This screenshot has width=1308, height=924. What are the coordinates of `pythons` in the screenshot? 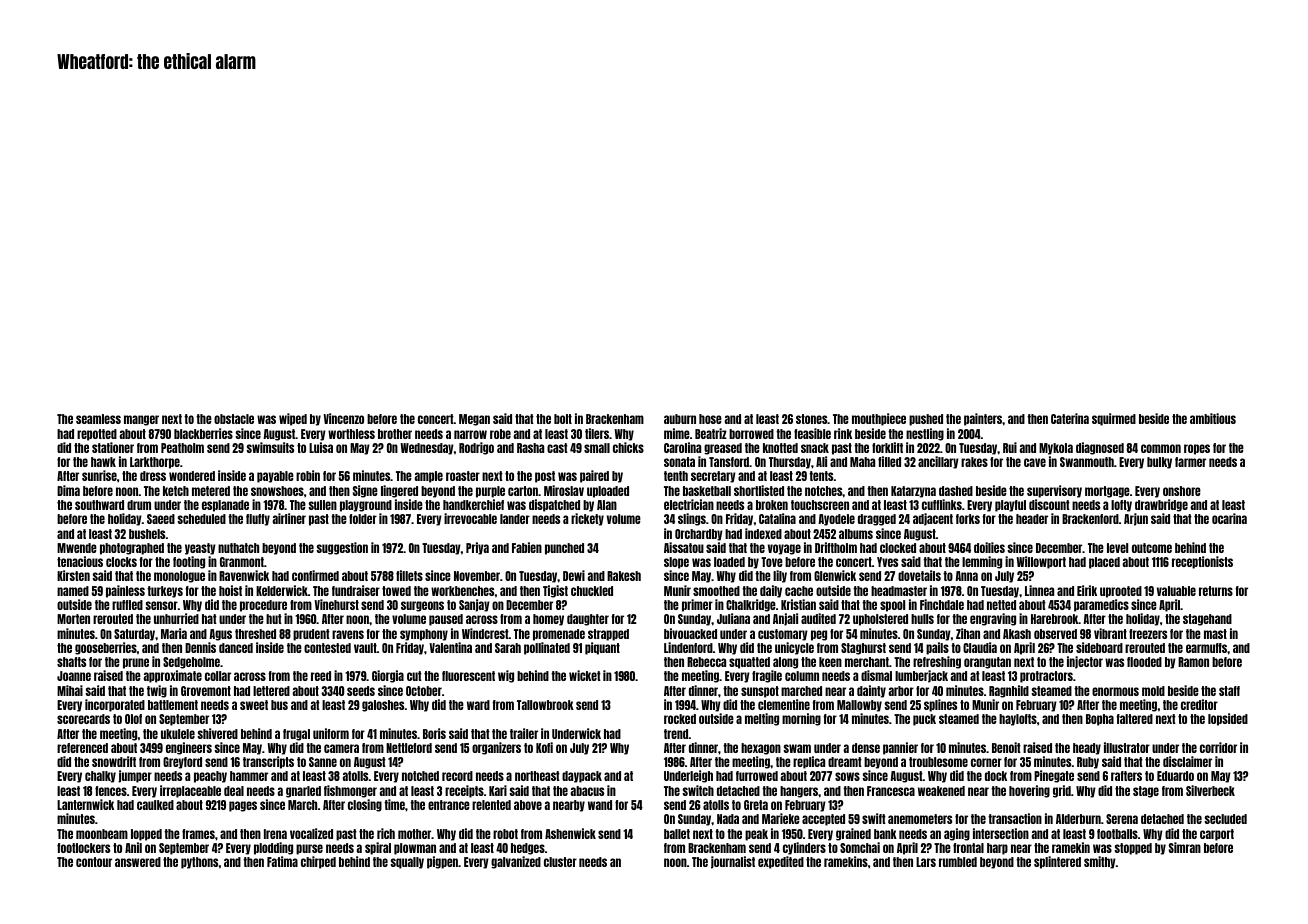 It's located at (199, 863).
